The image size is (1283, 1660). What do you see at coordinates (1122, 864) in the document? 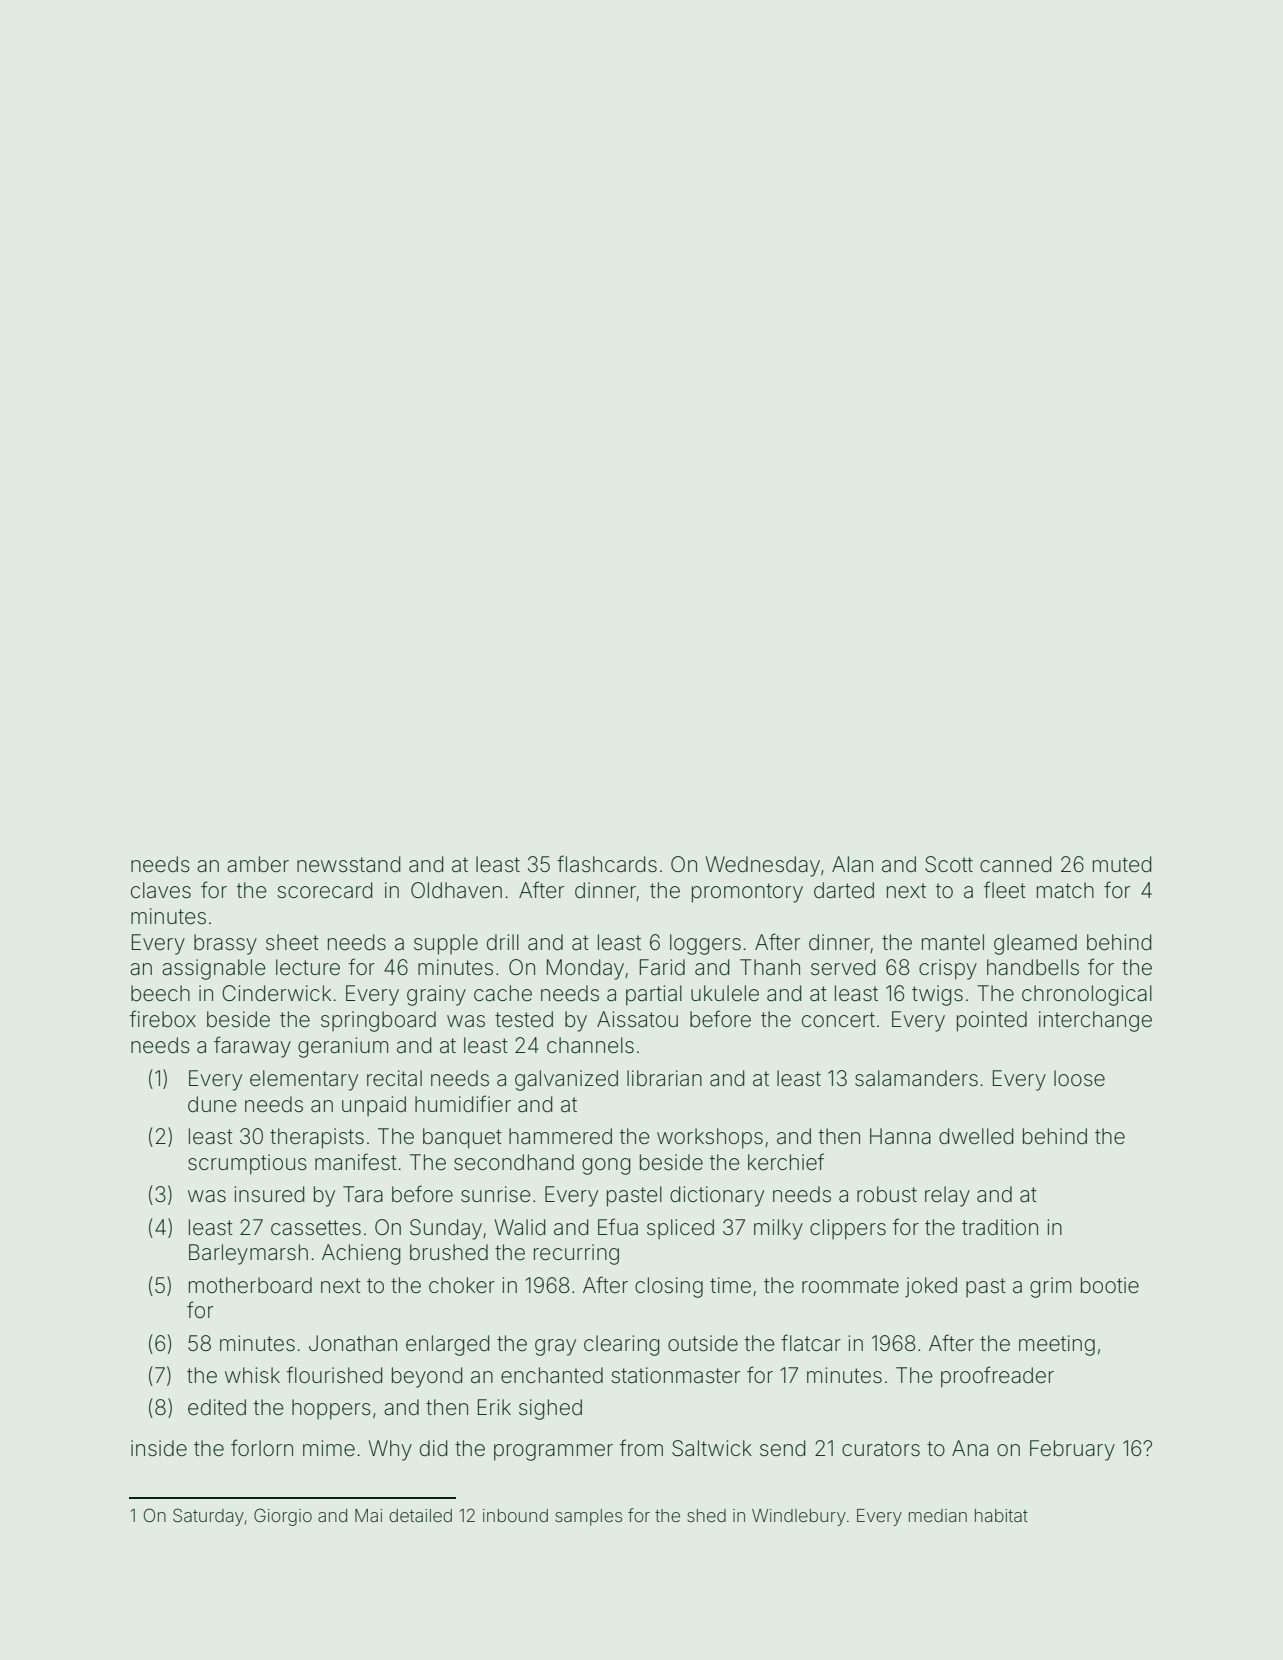
I see `muted` at bounding box center [1122, 864].
